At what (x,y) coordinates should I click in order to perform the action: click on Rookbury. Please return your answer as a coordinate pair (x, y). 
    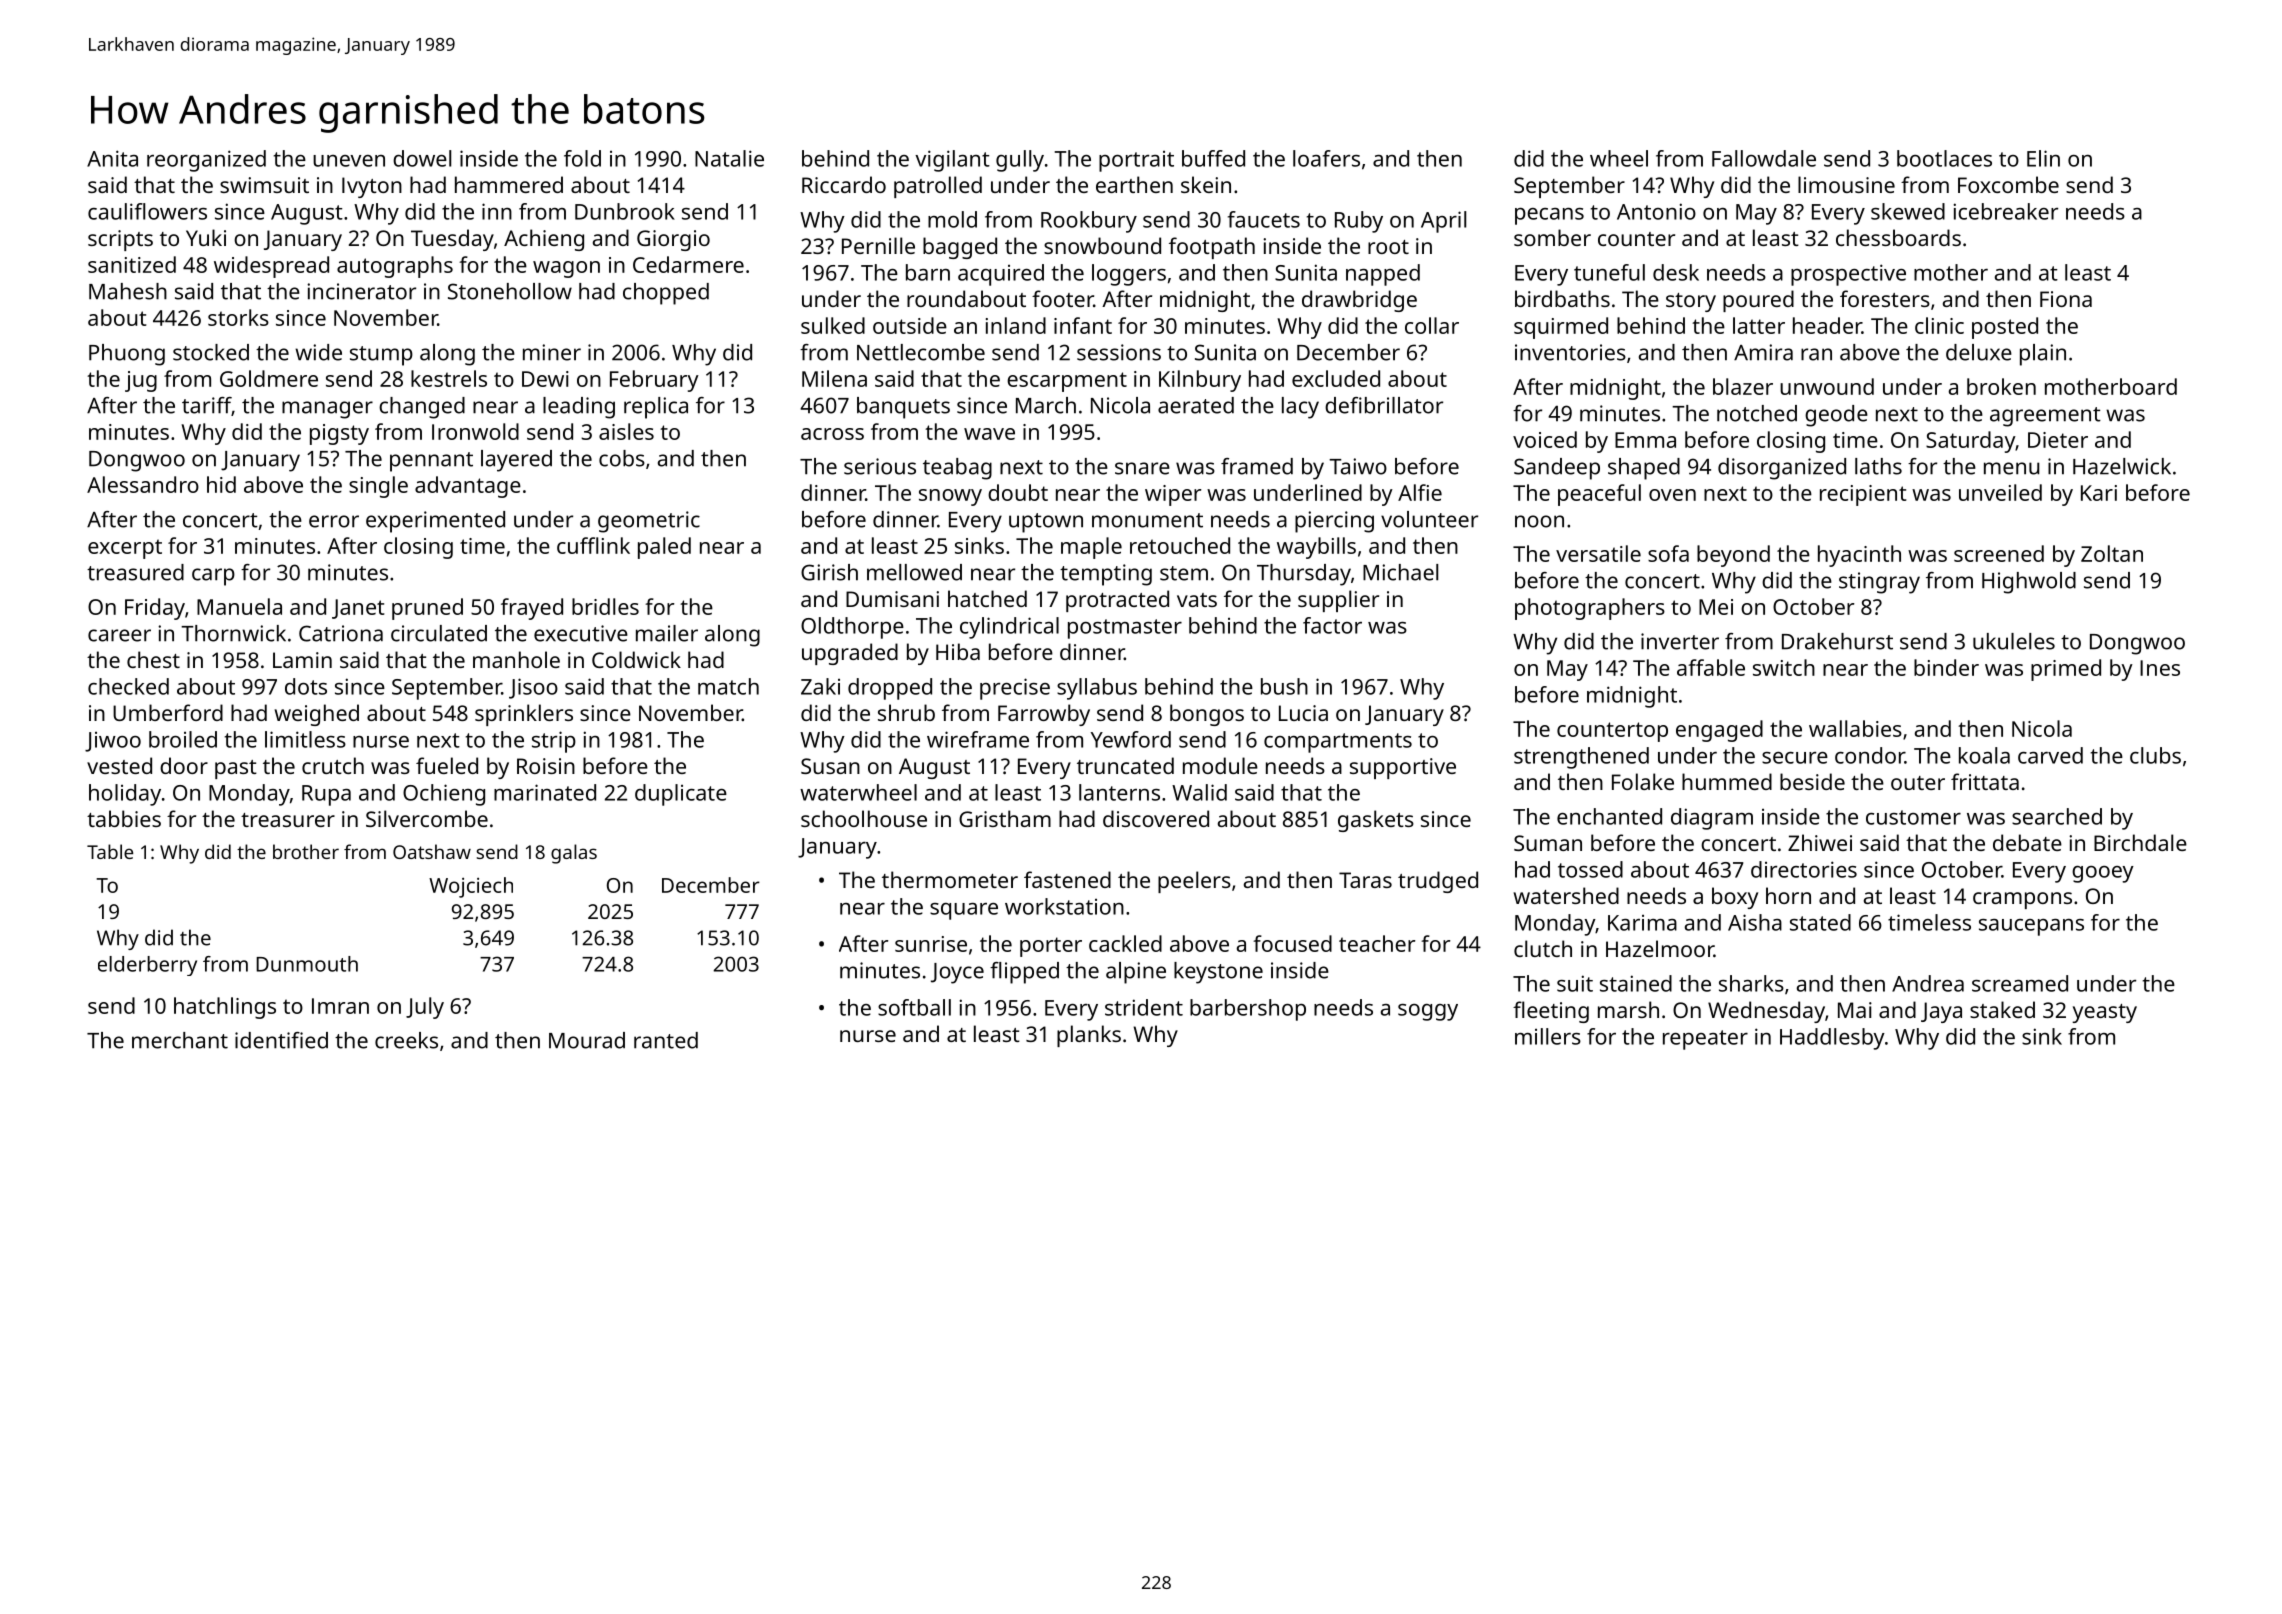
    Looking at the image, I should click on (1089, 222).
